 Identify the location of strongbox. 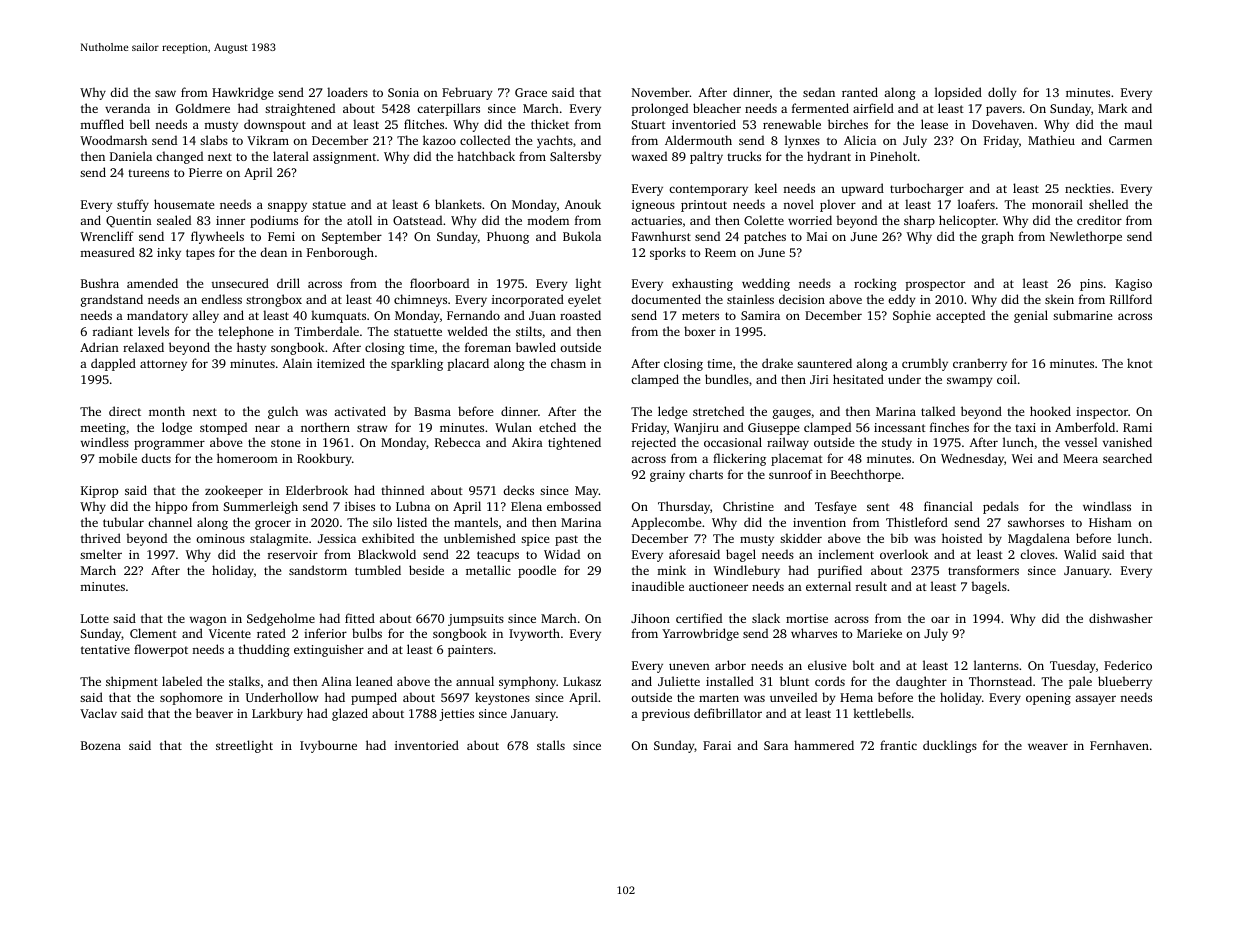
(274, 300).
